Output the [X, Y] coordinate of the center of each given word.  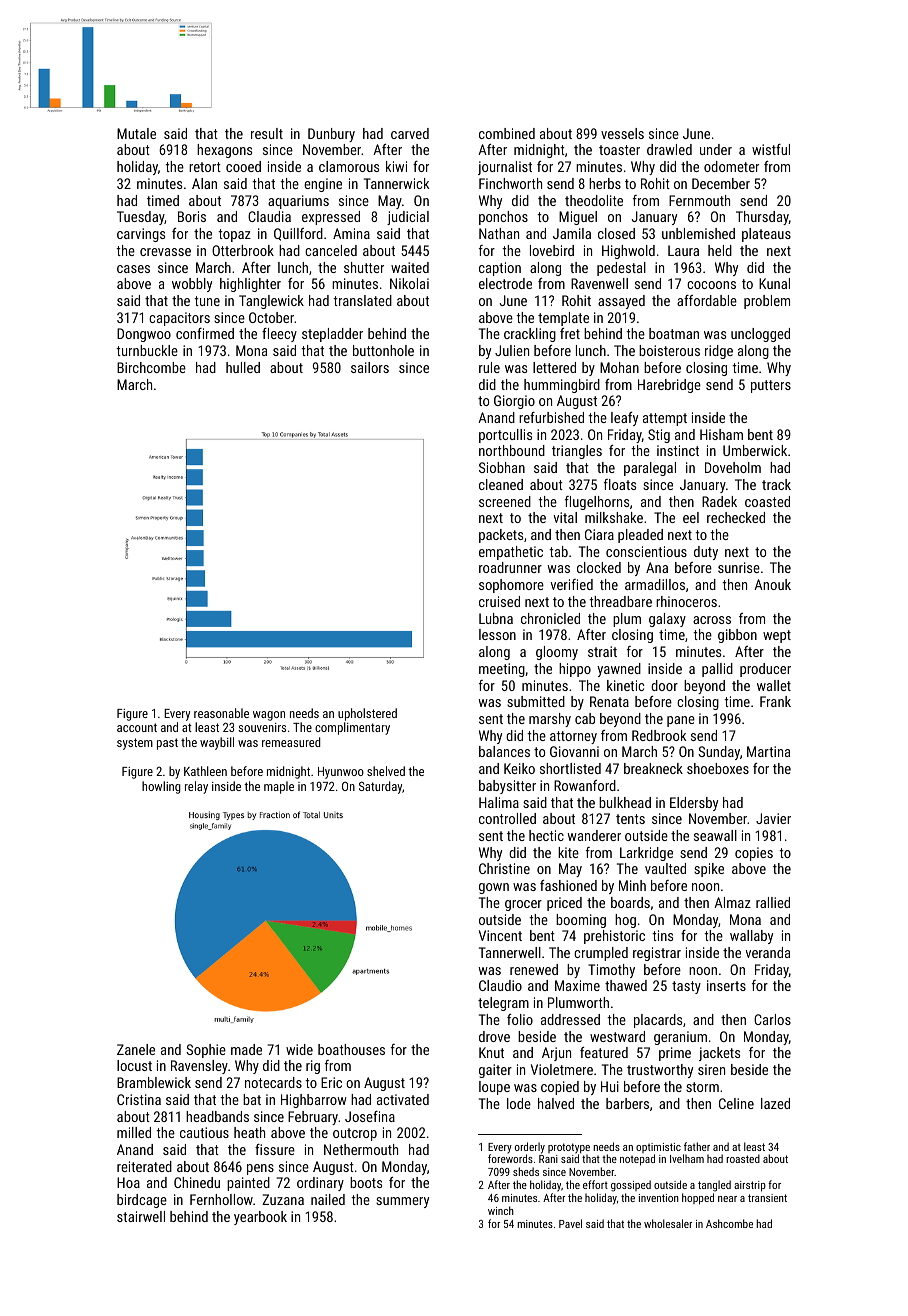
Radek [719, 501]
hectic [546, 835]
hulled [243, 367]
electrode [505, 283]
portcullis [505, 436]
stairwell [141, 1216]
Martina [768, 751]
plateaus [766, 235]
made [246, 1049]
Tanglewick [271, 302]
